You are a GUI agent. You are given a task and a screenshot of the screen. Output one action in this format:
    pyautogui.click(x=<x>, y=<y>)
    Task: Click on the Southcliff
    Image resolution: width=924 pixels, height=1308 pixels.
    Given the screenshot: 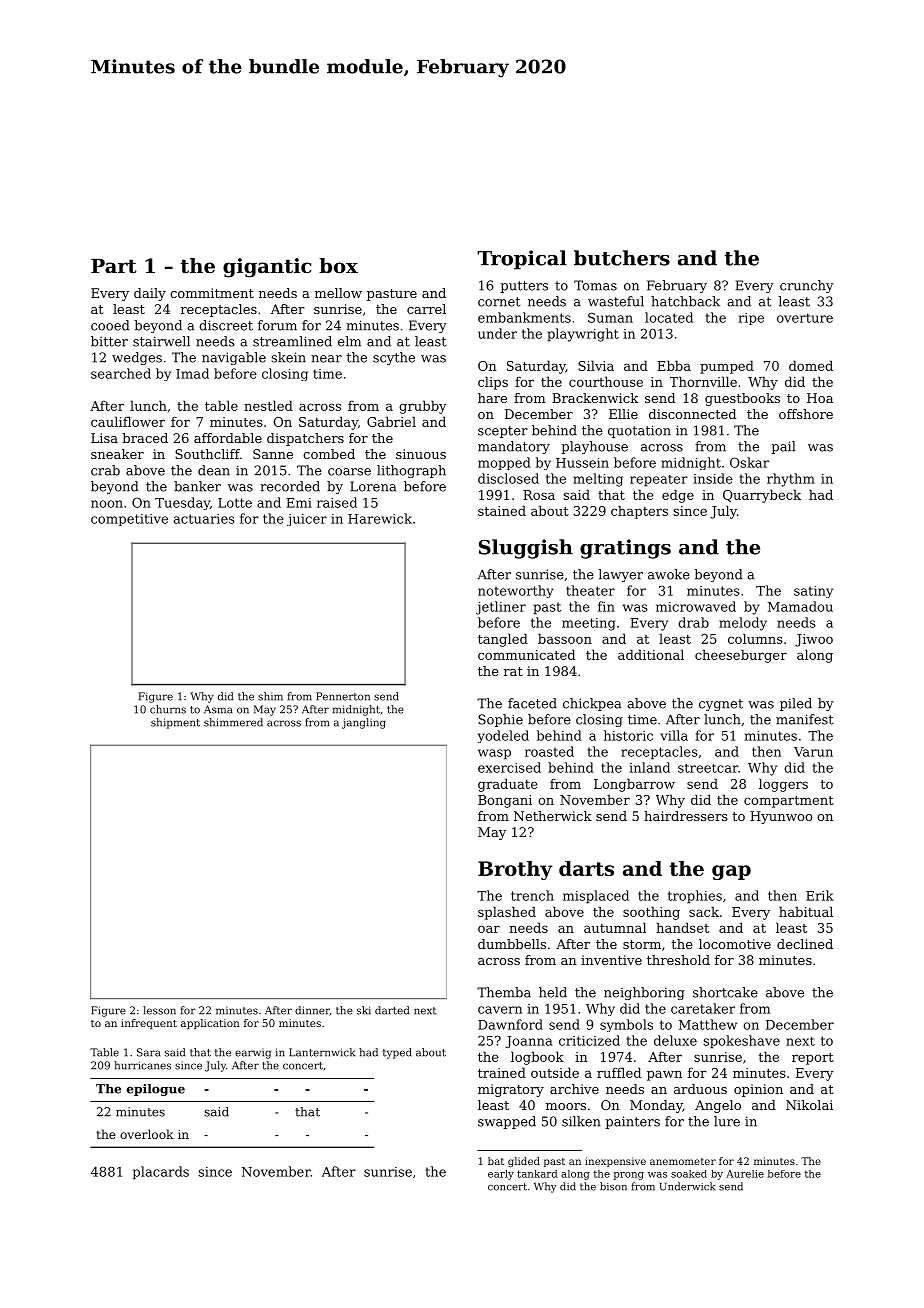 What is the action you would take?
    pyautogui.click(x=207, y=454)
